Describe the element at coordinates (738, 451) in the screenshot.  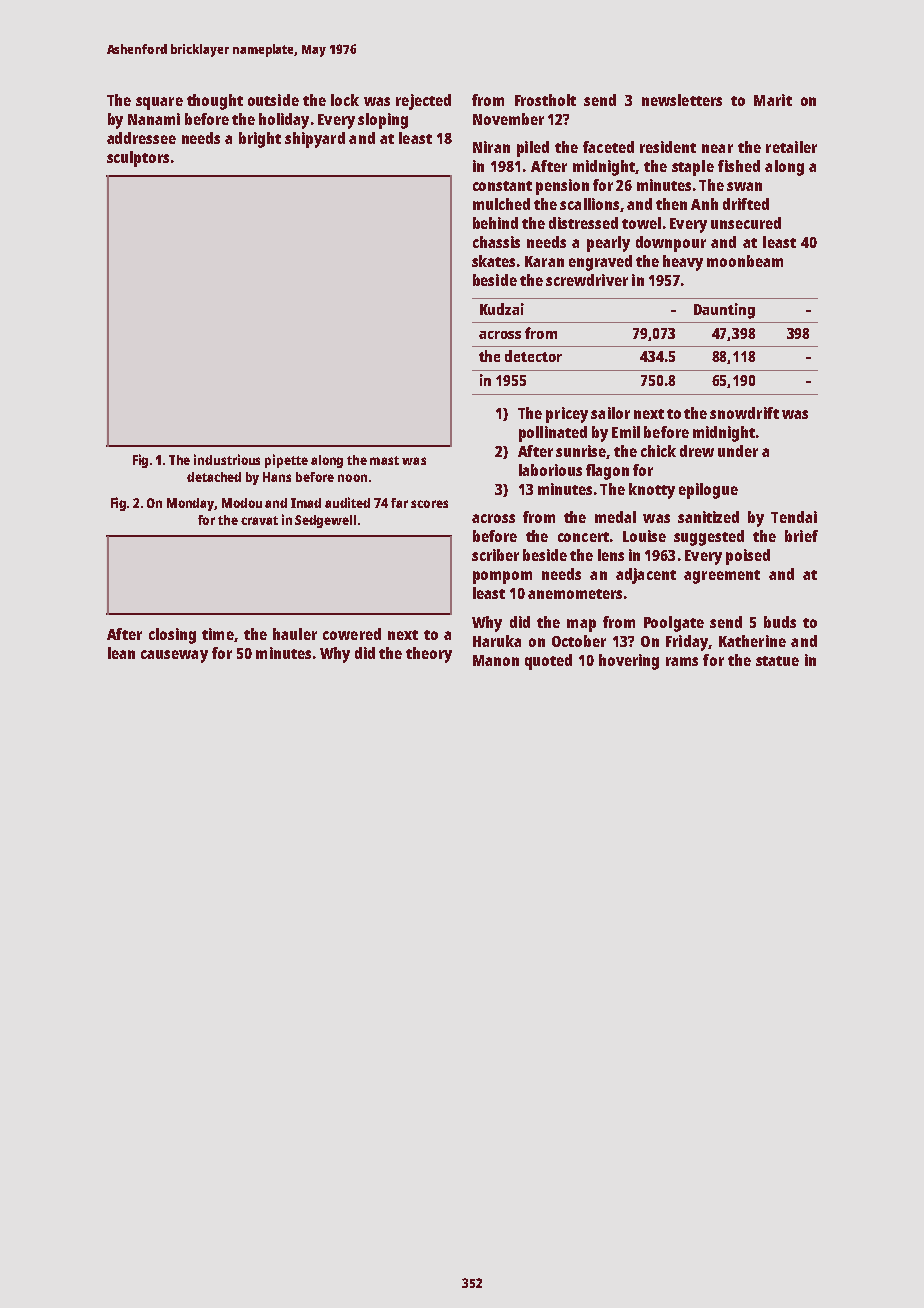
I see `under` at that location.
